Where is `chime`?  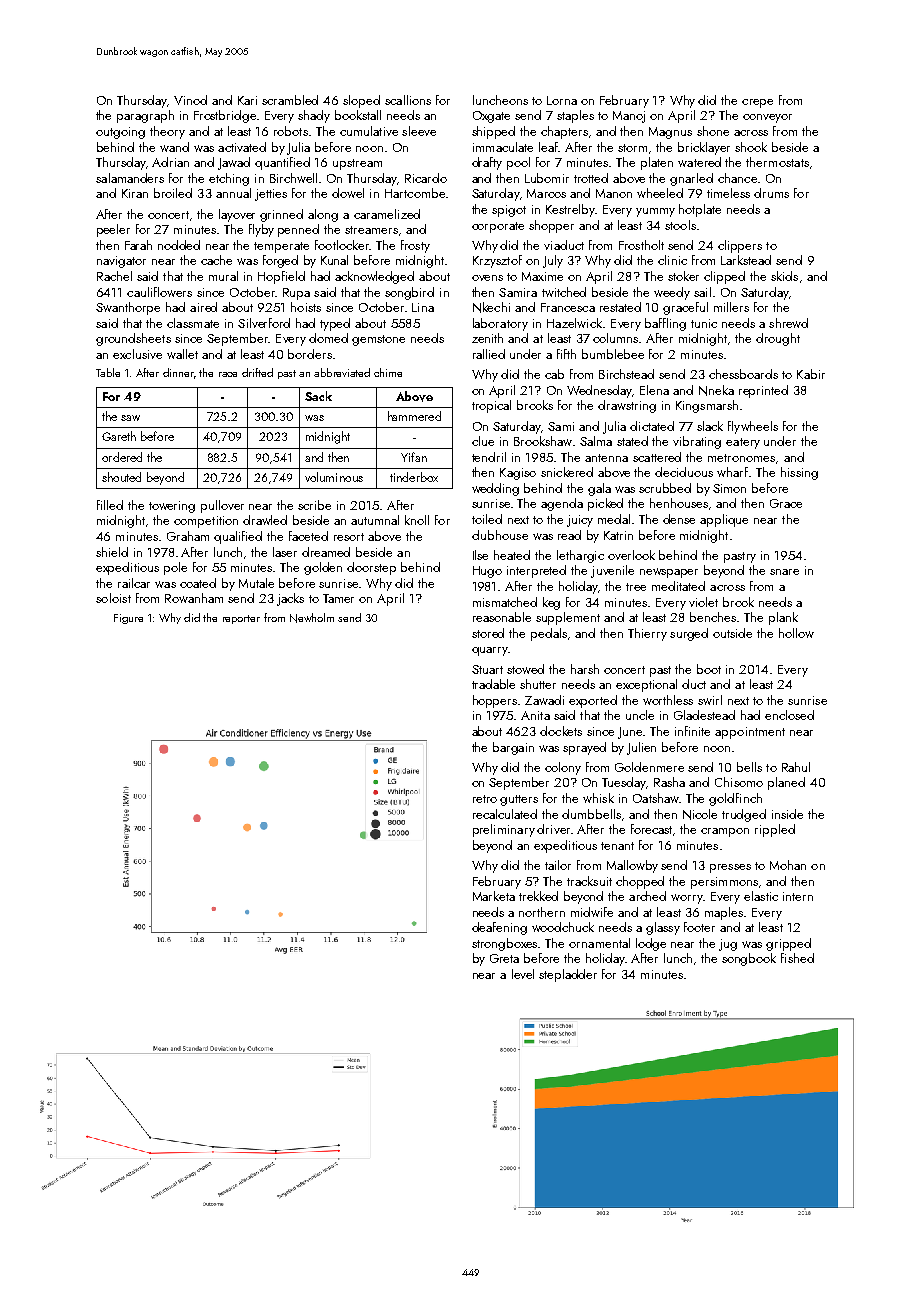 chime is located at coordinates (388, 372).
